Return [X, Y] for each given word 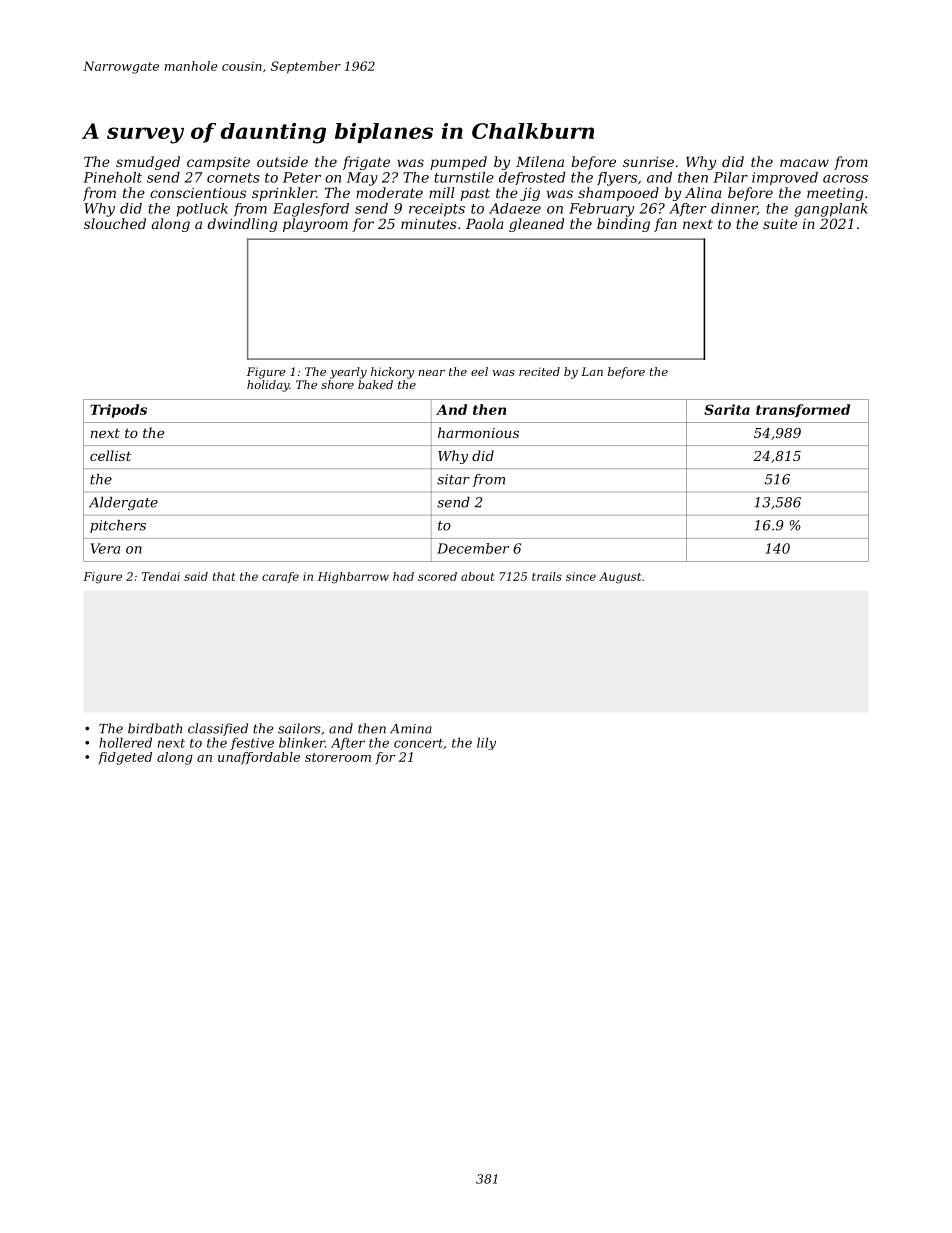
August [620, 578]
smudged [148, 163]
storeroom [338, 757]
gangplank [831, 210]
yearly [348, 373]
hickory [392, 373]
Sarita [727, 409]
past [475, 194]
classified [218, 729]
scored [437, 576]
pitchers [118, 526]
